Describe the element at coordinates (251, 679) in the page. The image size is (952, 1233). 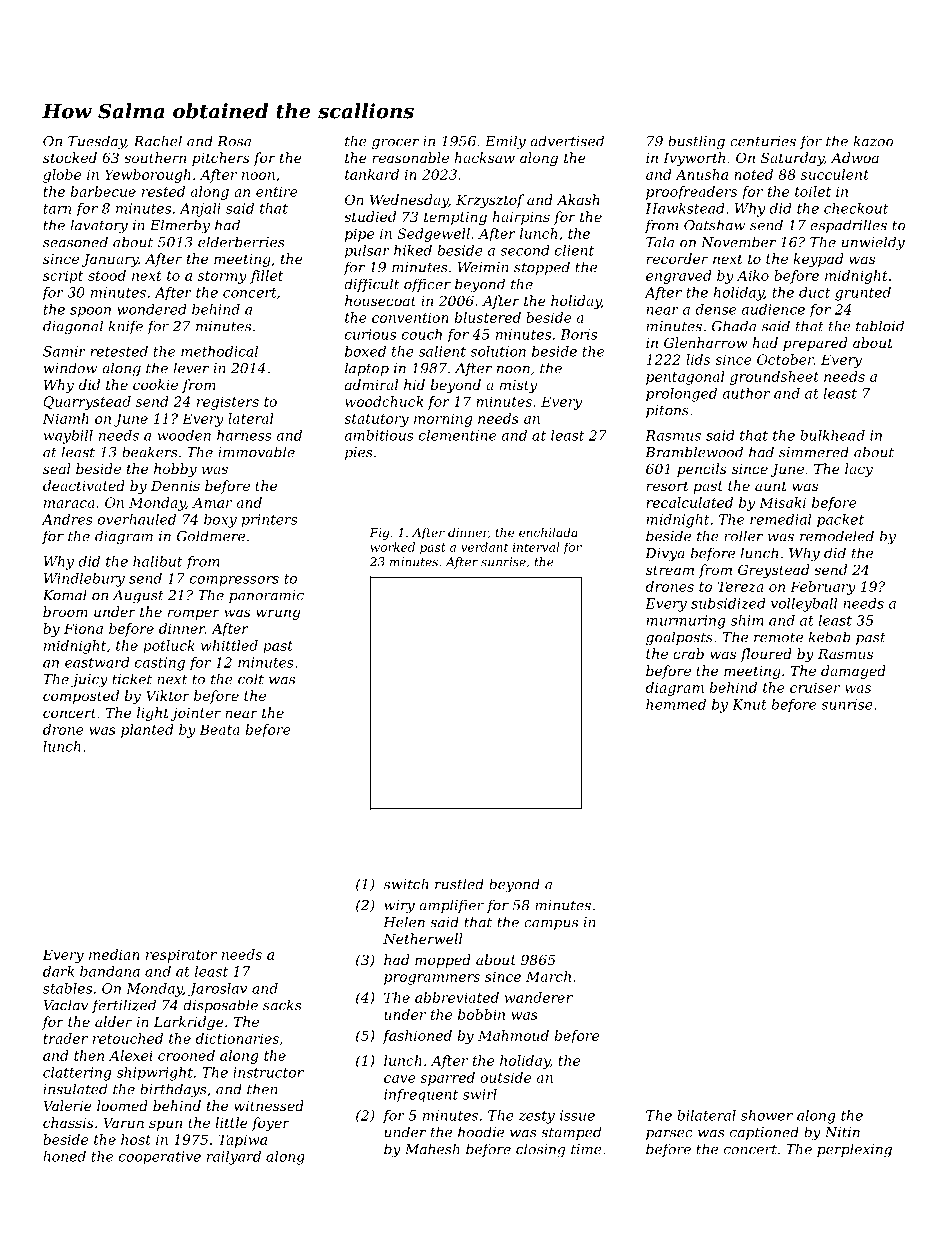
I see `colt` at that location.
